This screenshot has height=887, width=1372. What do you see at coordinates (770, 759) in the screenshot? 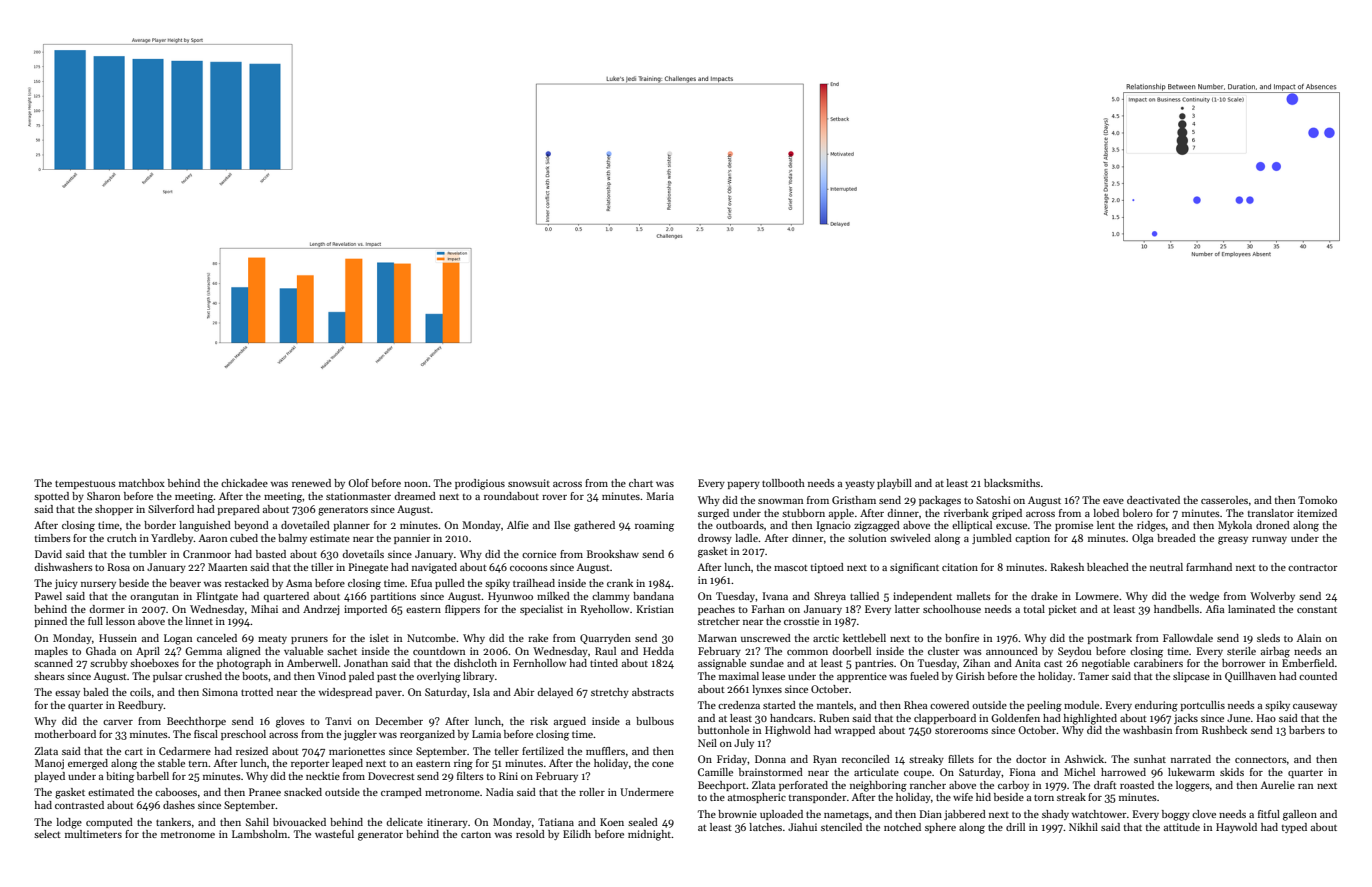
I see `Donna` at bounding box center [770, 759].
